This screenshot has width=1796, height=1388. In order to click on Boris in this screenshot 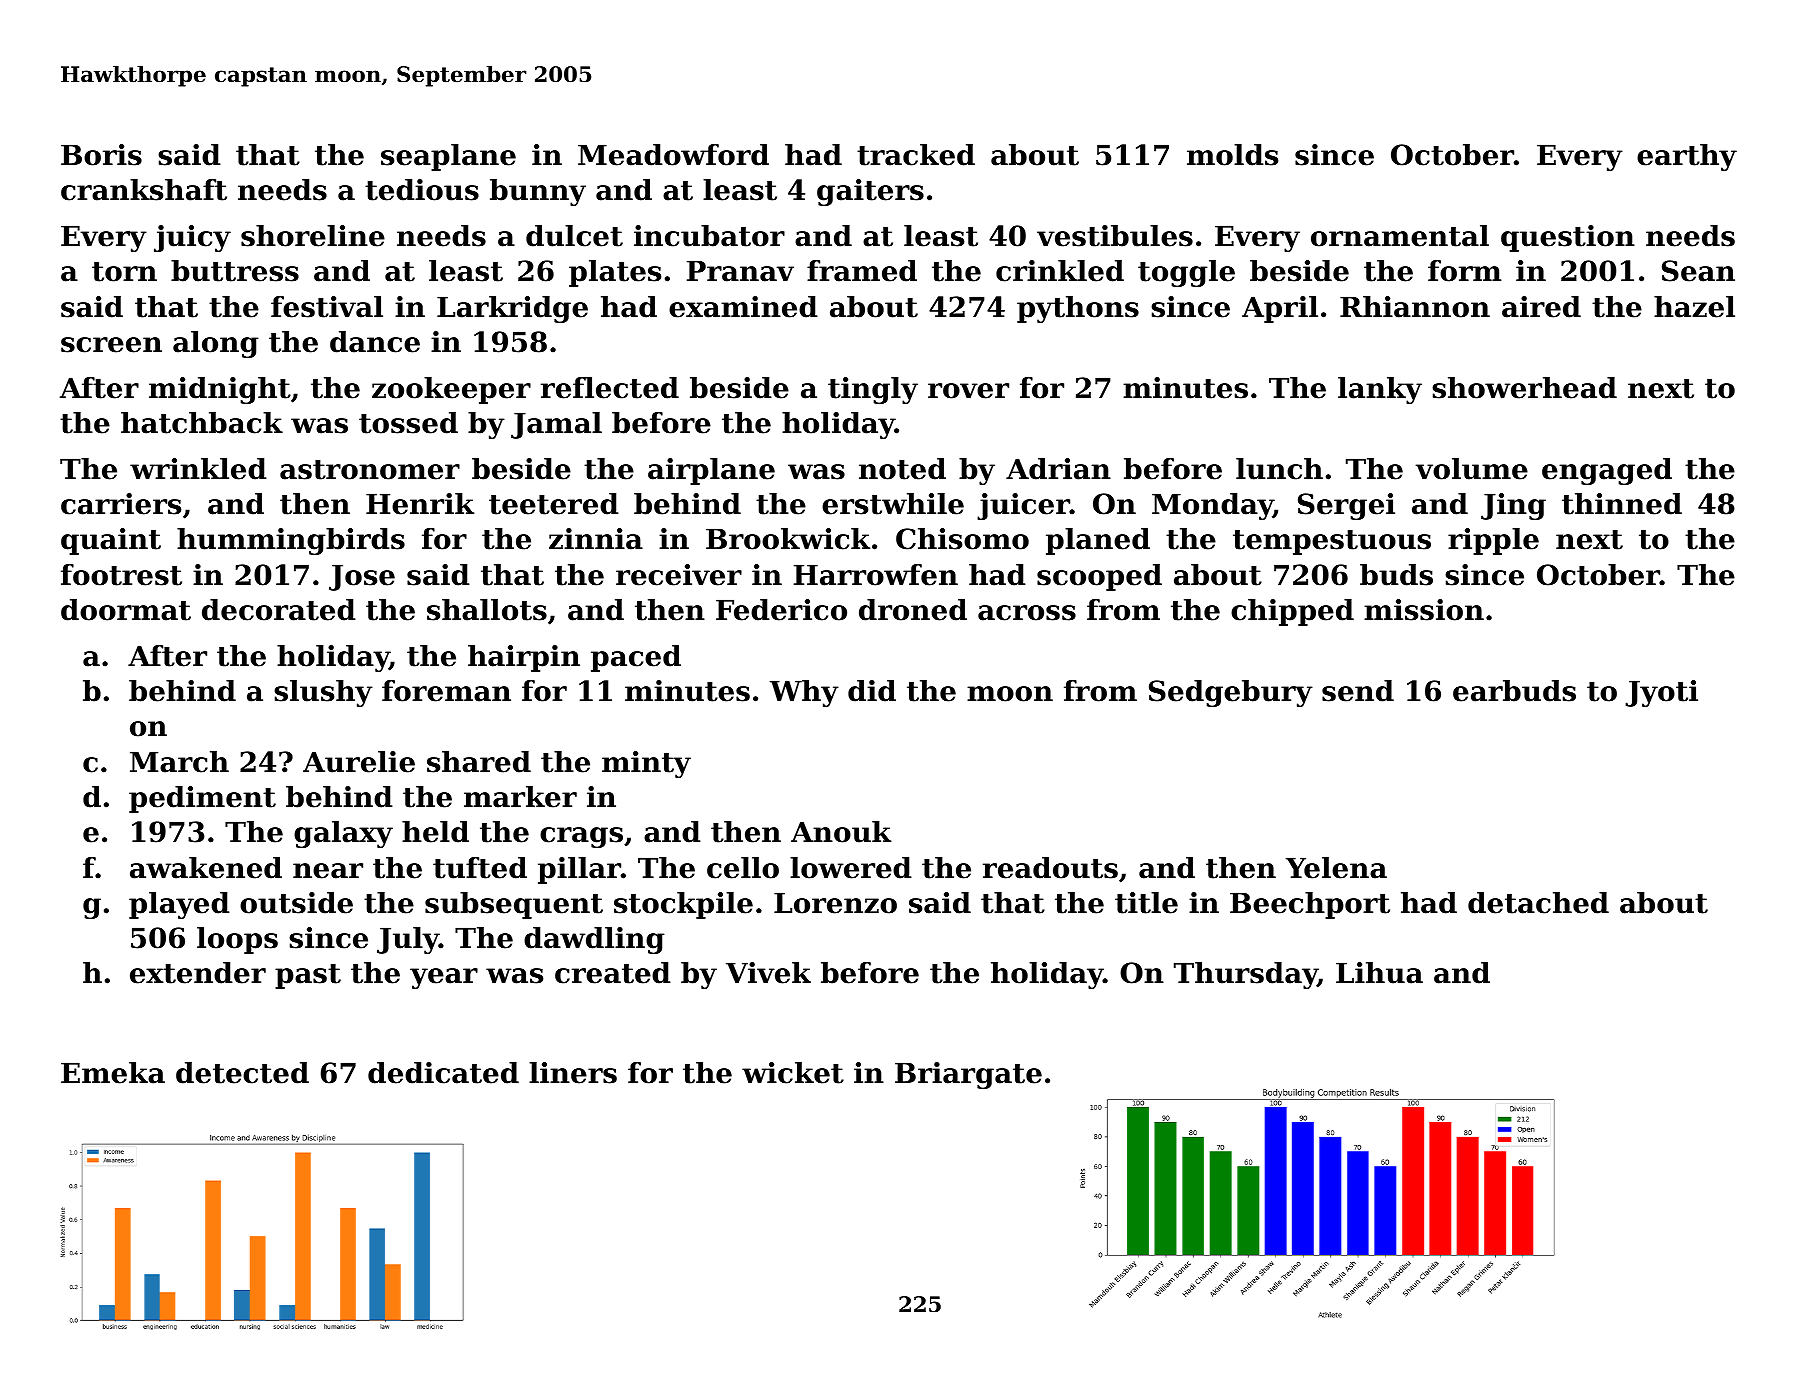, I will do `click(101, 155)`.
